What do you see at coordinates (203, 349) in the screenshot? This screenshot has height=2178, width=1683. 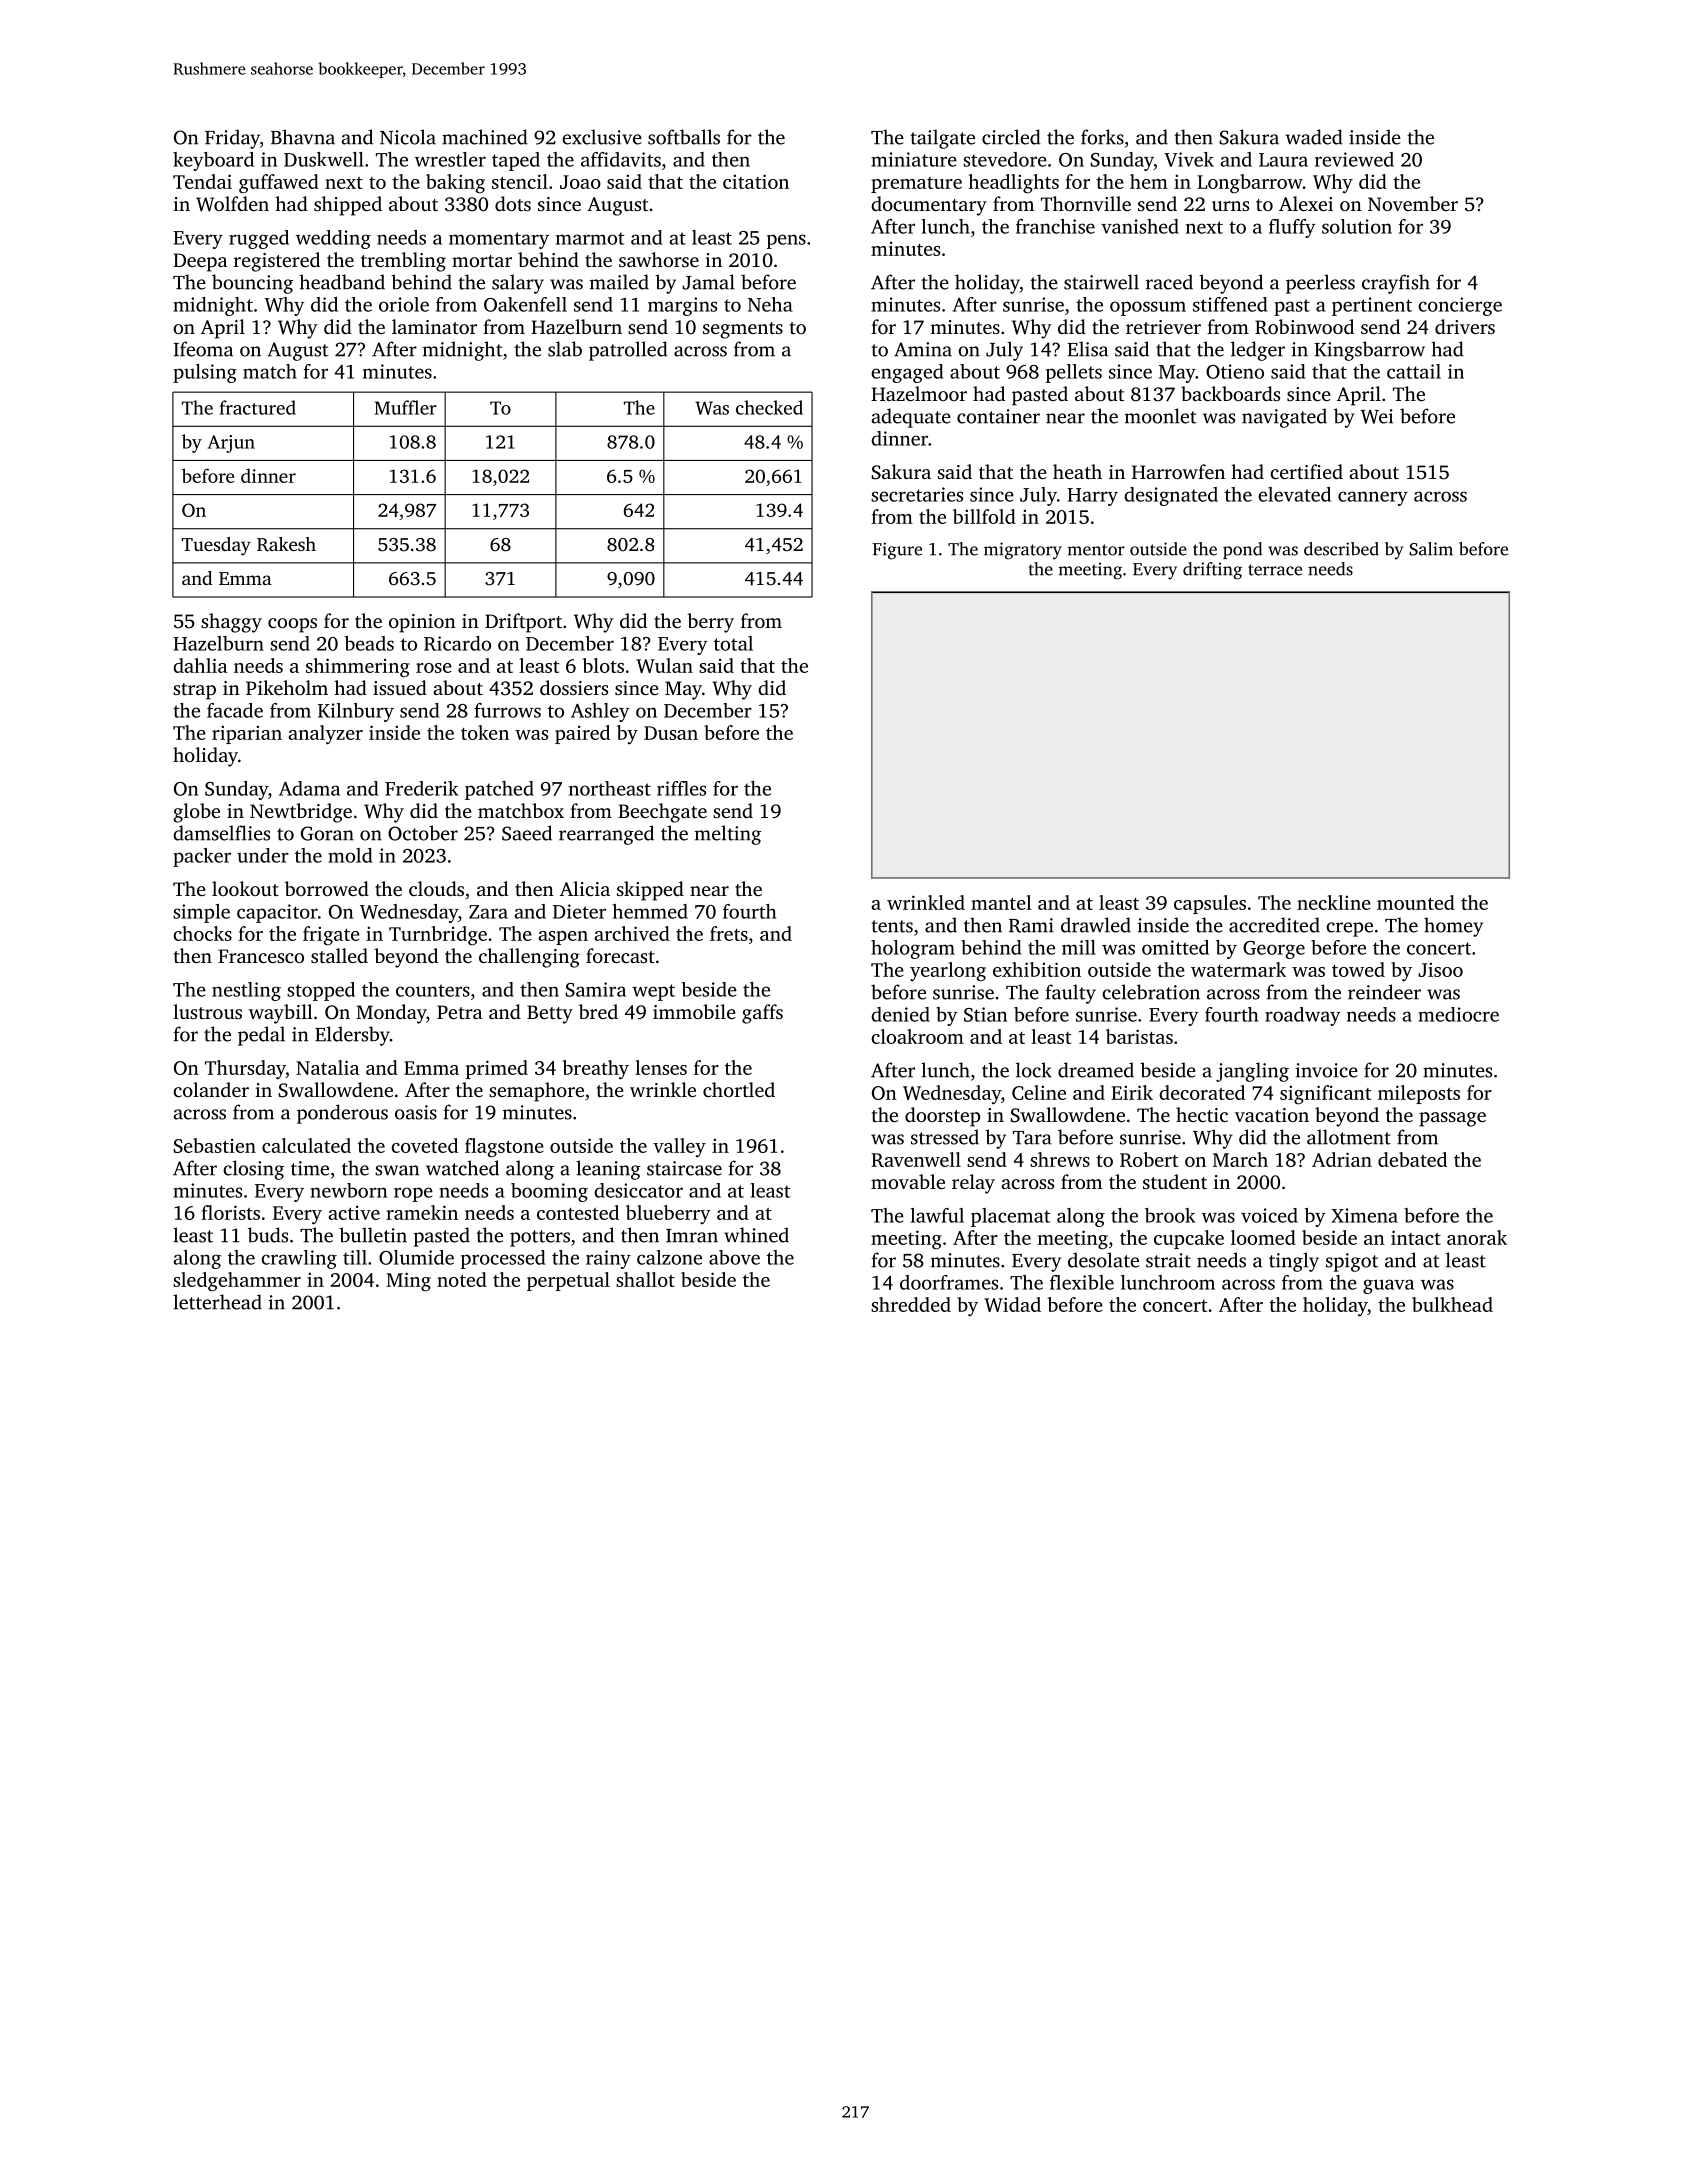 I see `Ifeoma` at bounding box center [203, 349].
